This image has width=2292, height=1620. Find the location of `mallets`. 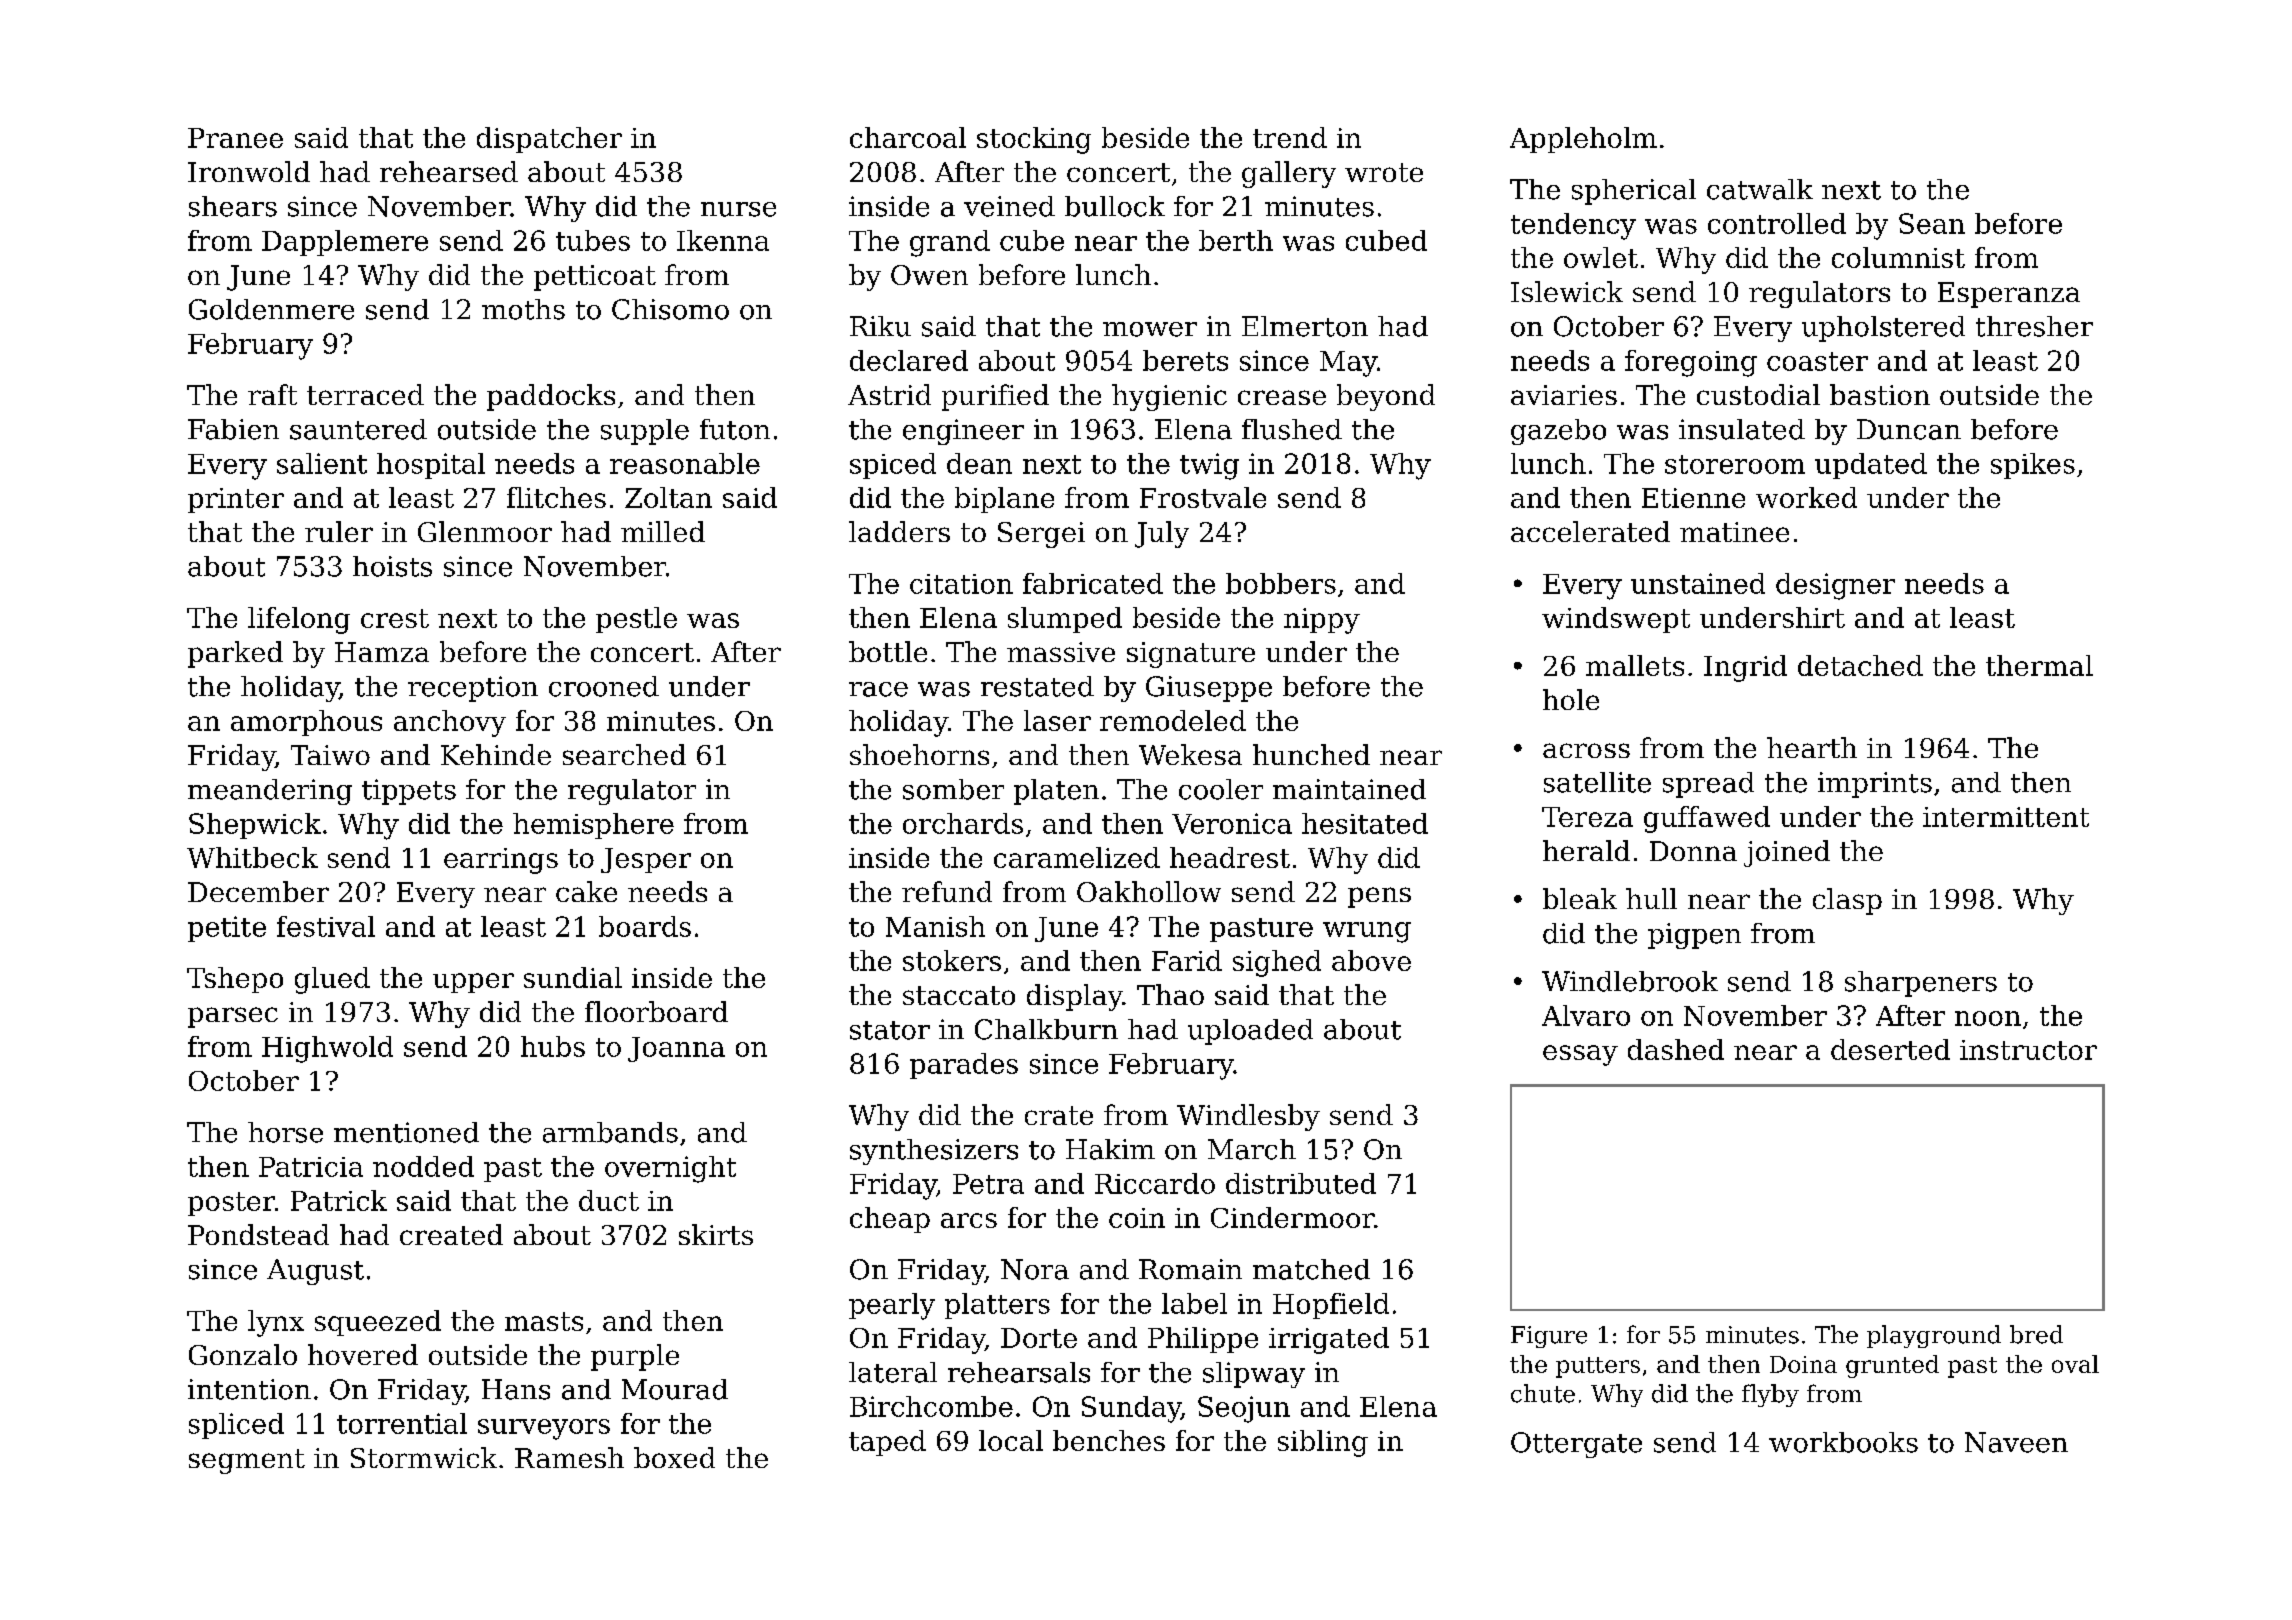

mallets is located at coordinates (1635, 665).
